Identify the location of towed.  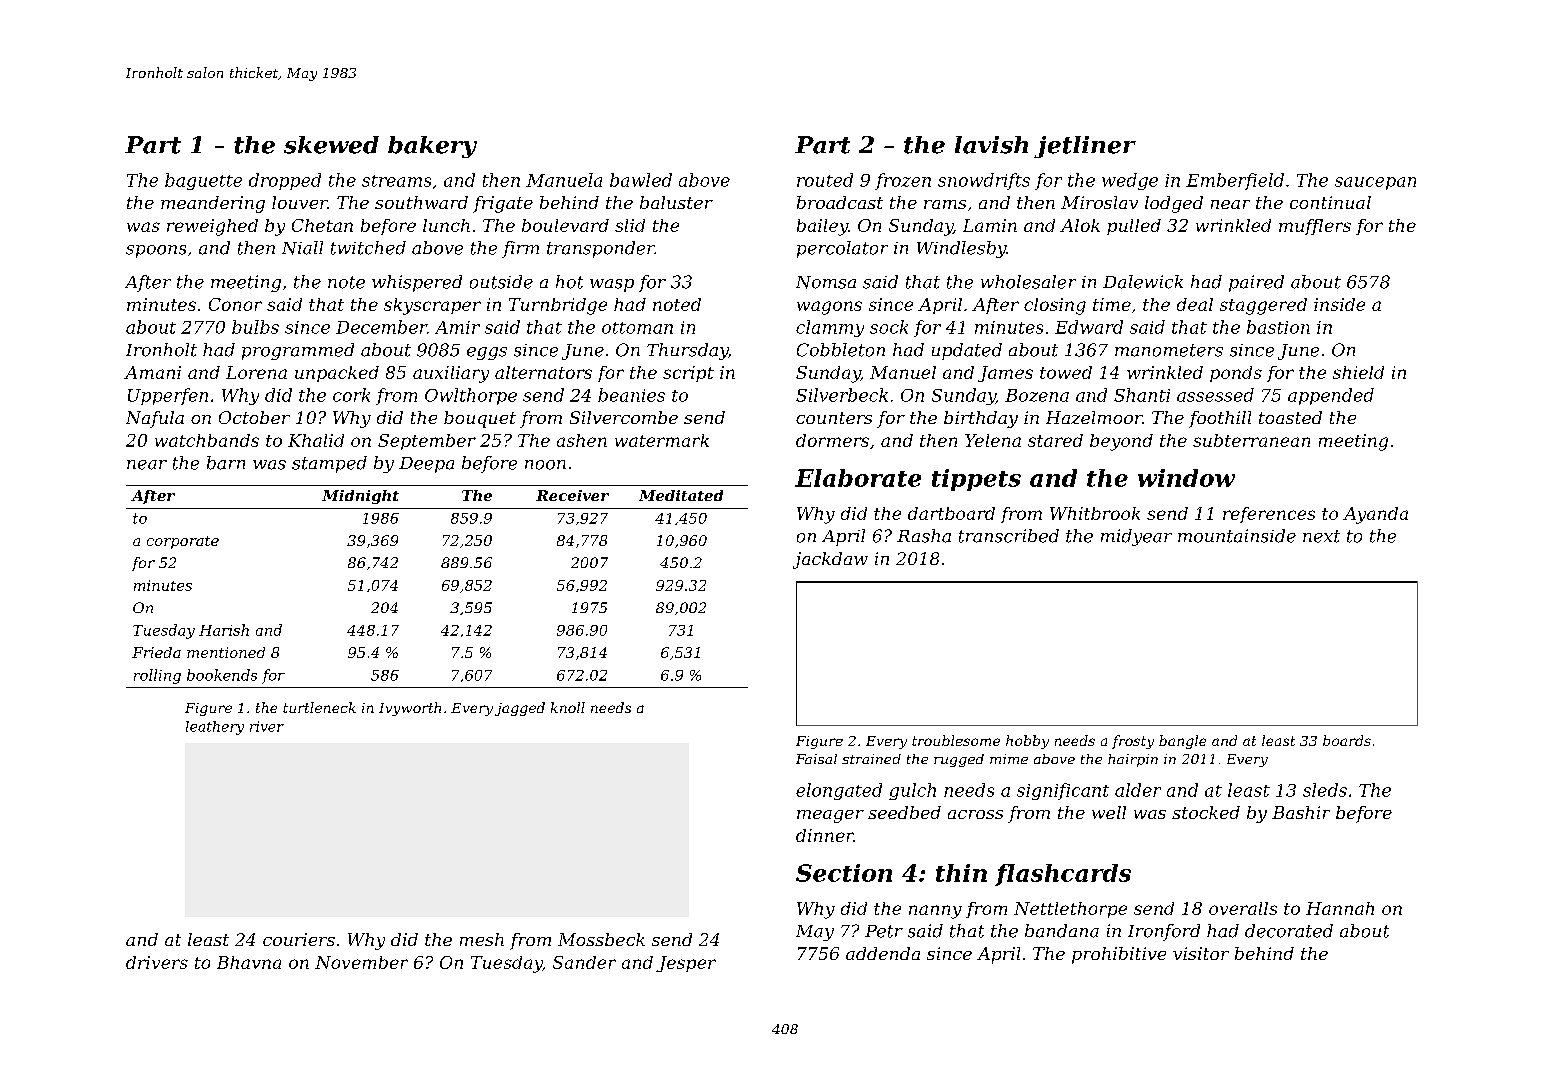
(1066, 372).
